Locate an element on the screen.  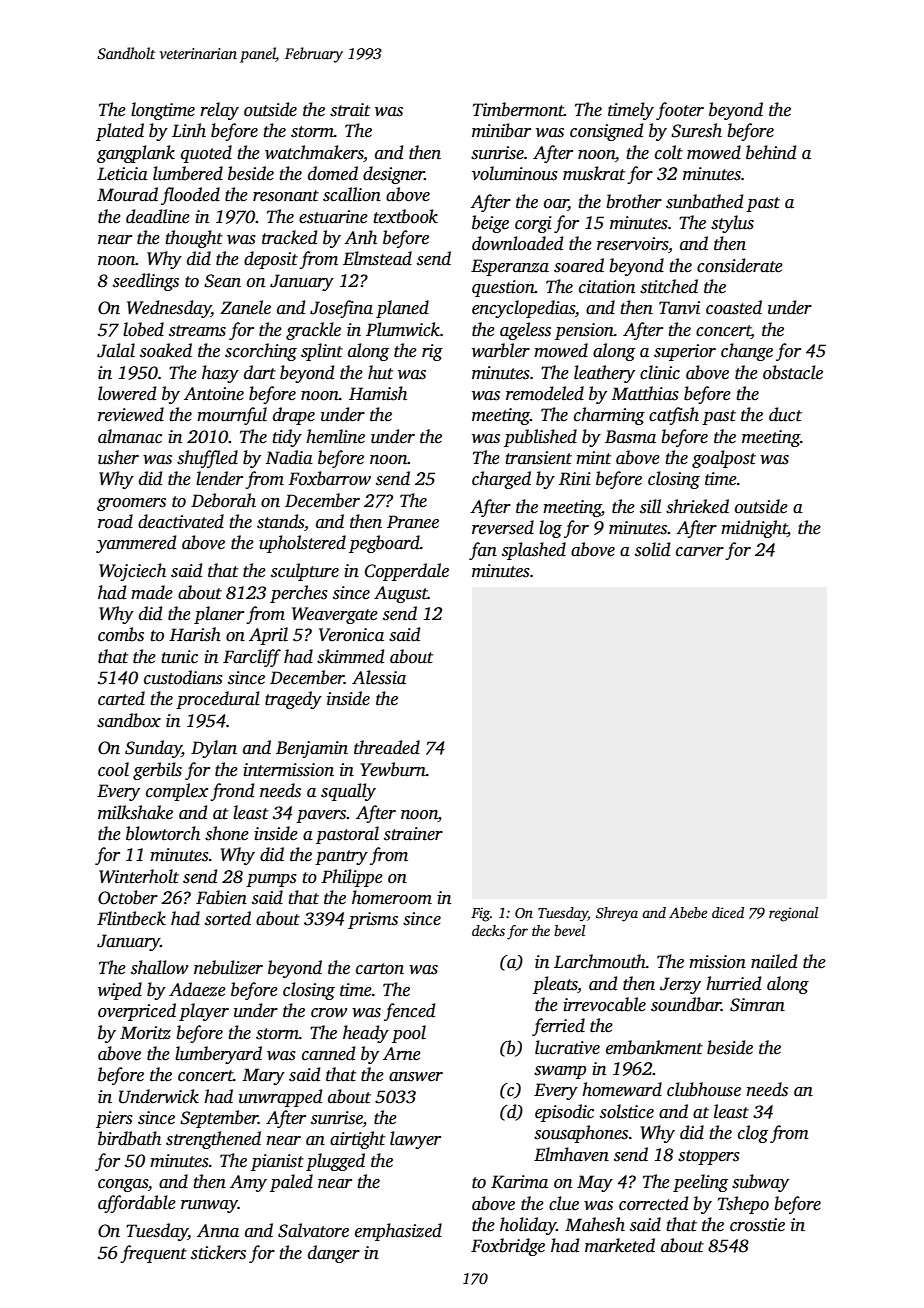
groomers is located at coordinates (131, 504).
